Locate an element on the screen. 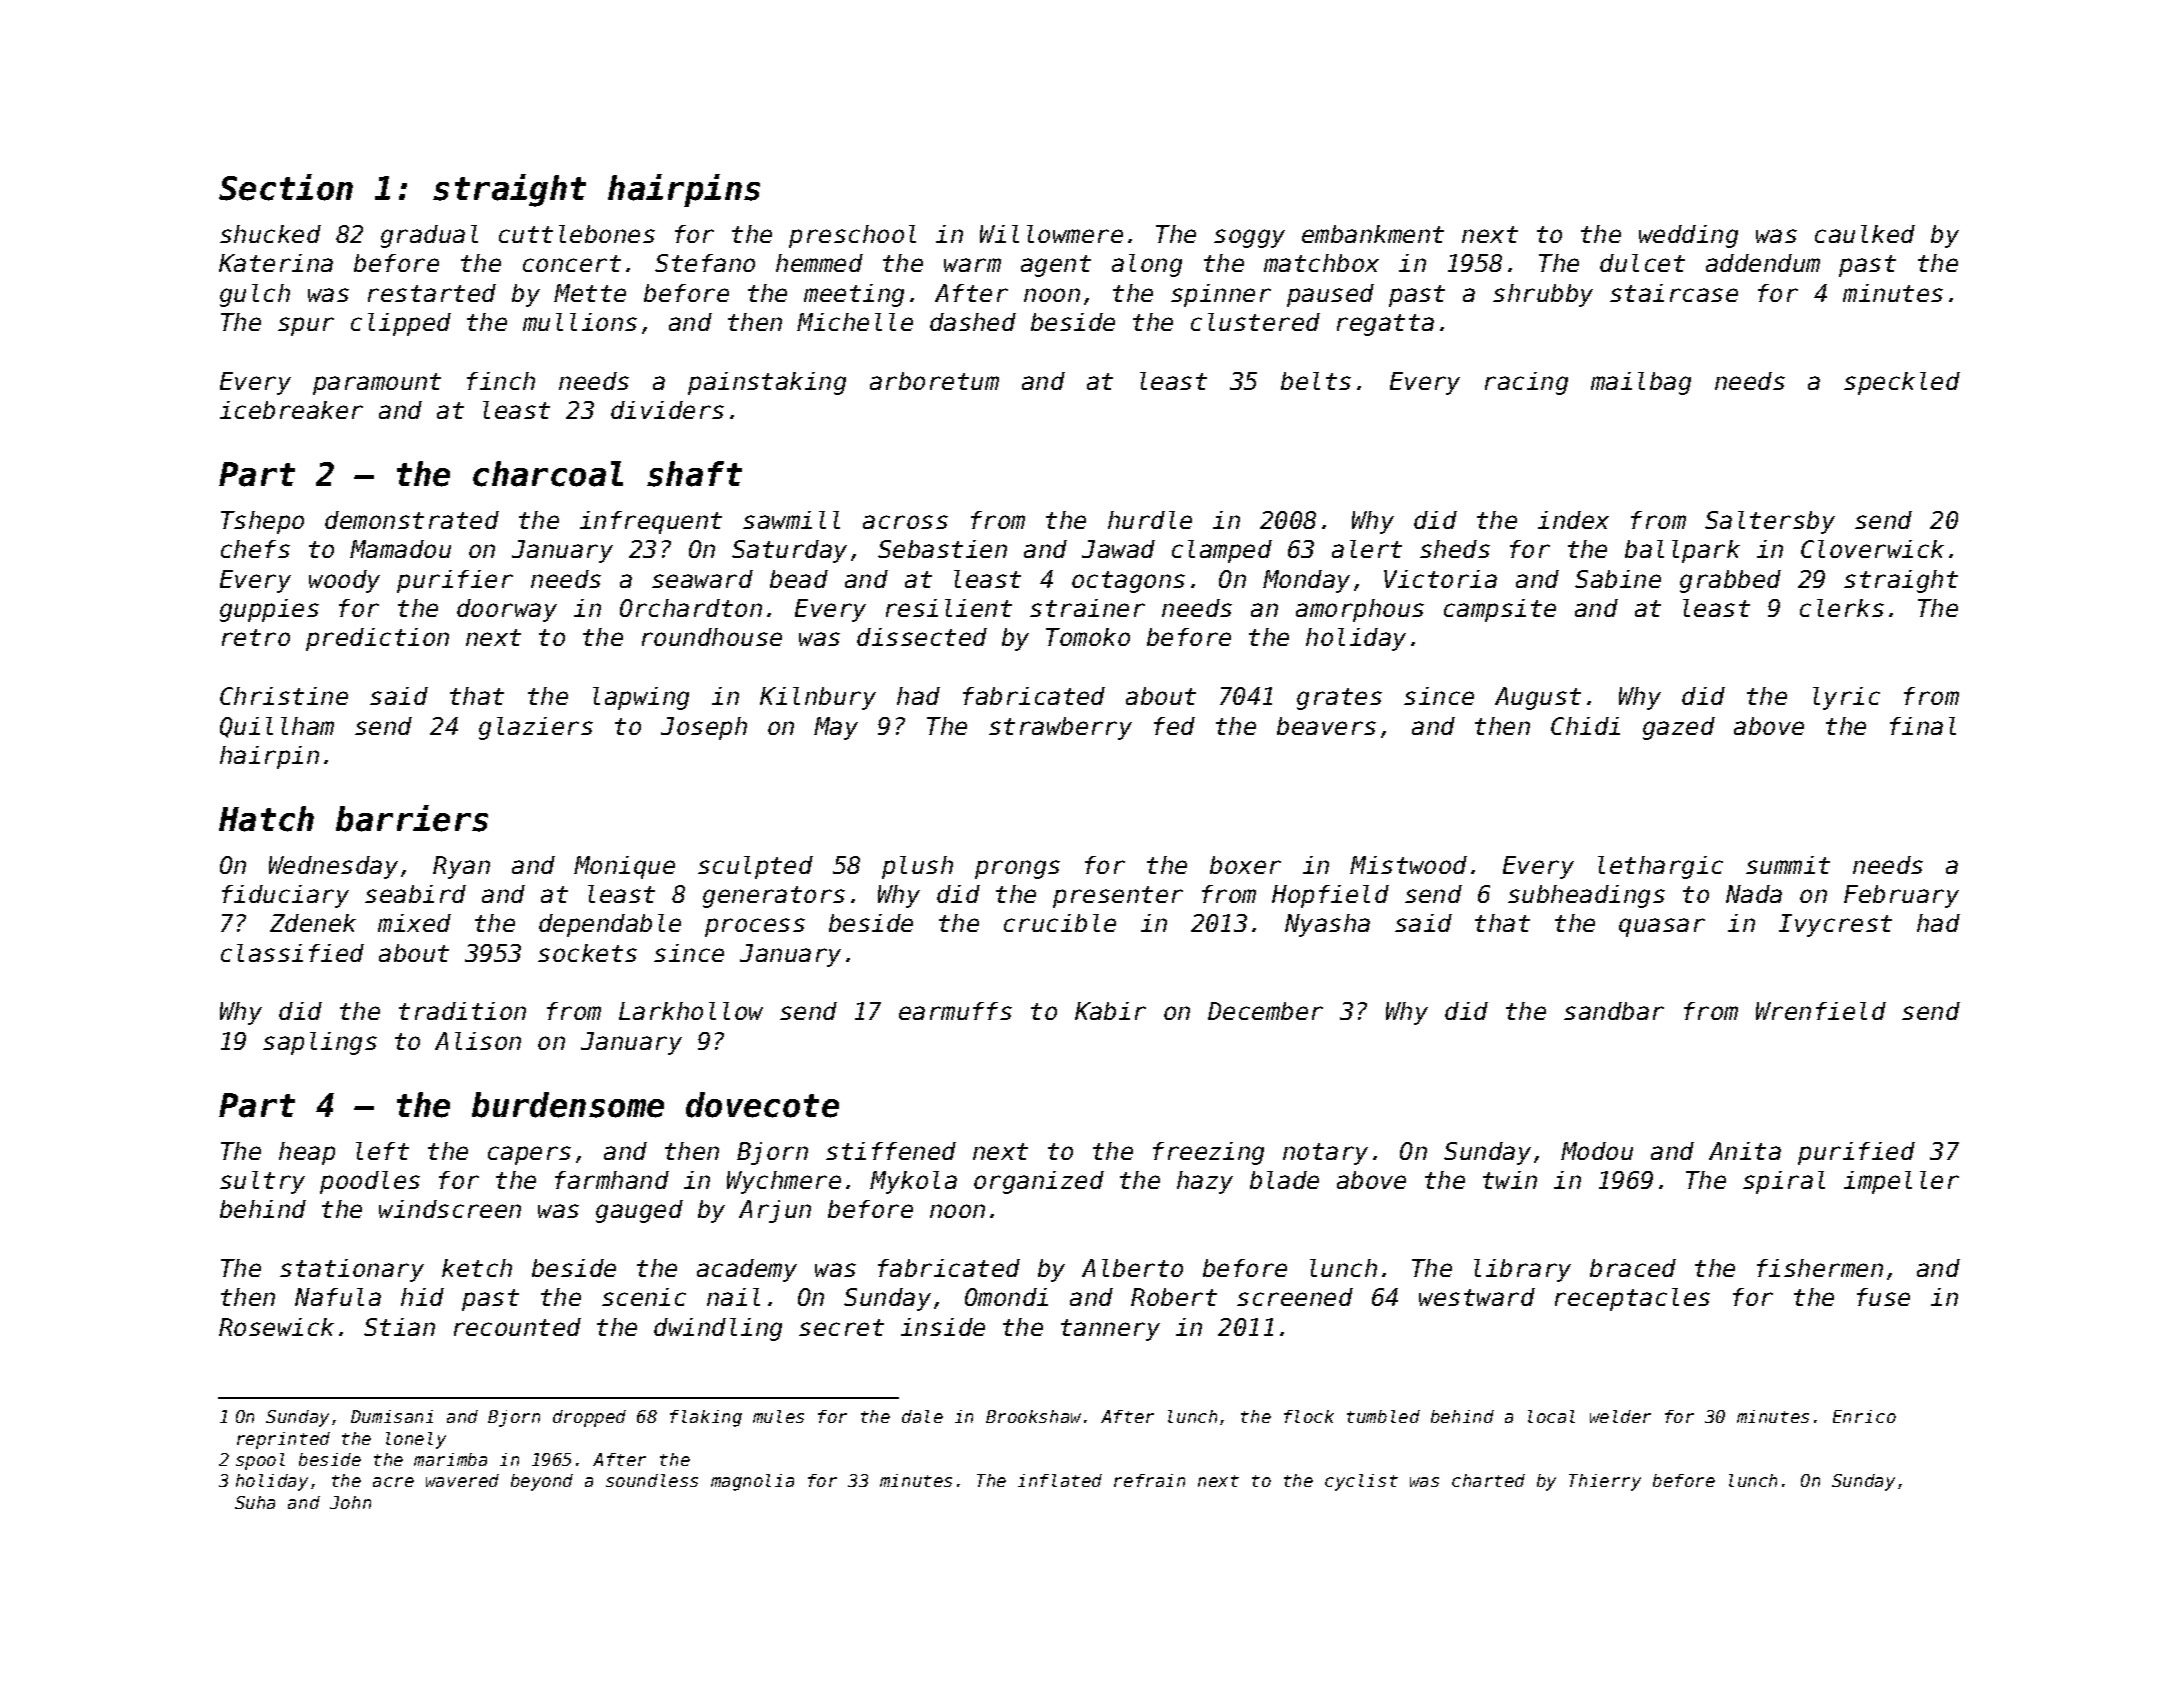 This screenshot has width=2178, height=1683. clerks is located at coordinates (1842, 608).
